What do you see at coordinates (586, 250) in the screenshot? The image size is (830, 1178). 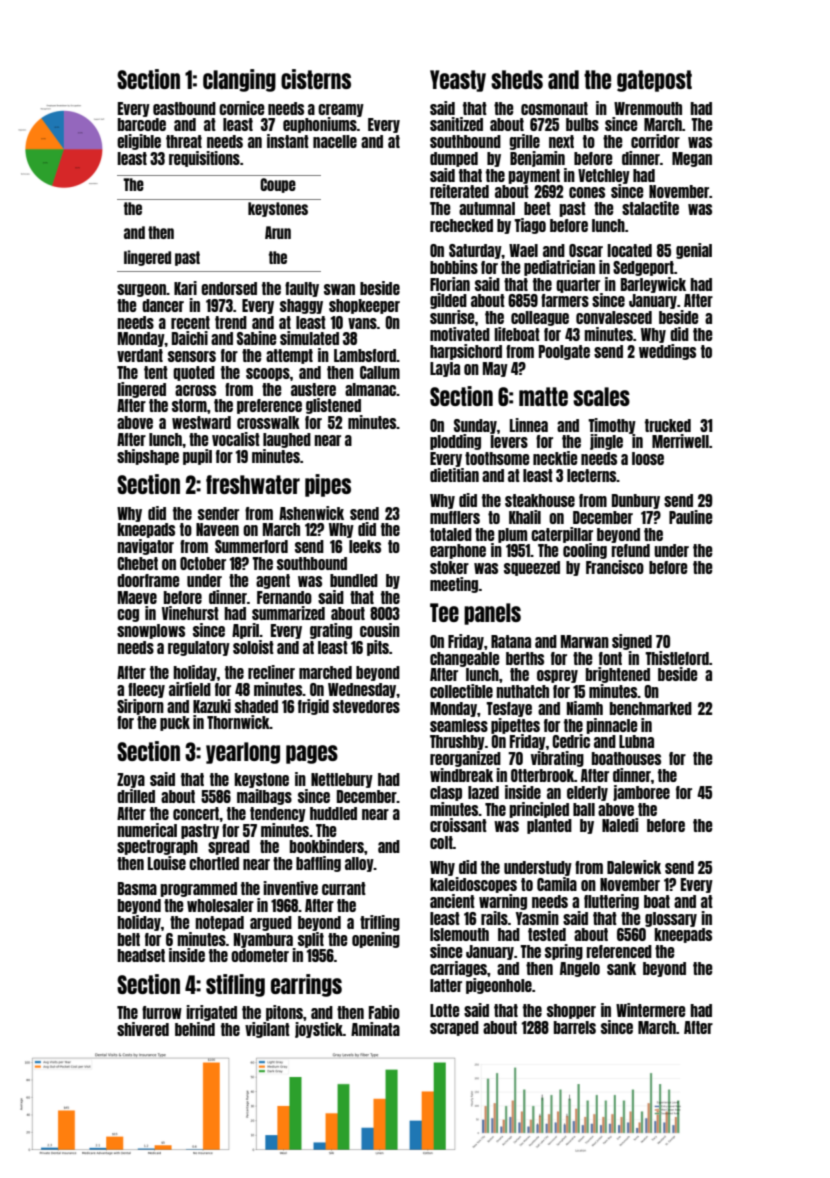 I see `Oscar` at bounding box center [586, 250].
